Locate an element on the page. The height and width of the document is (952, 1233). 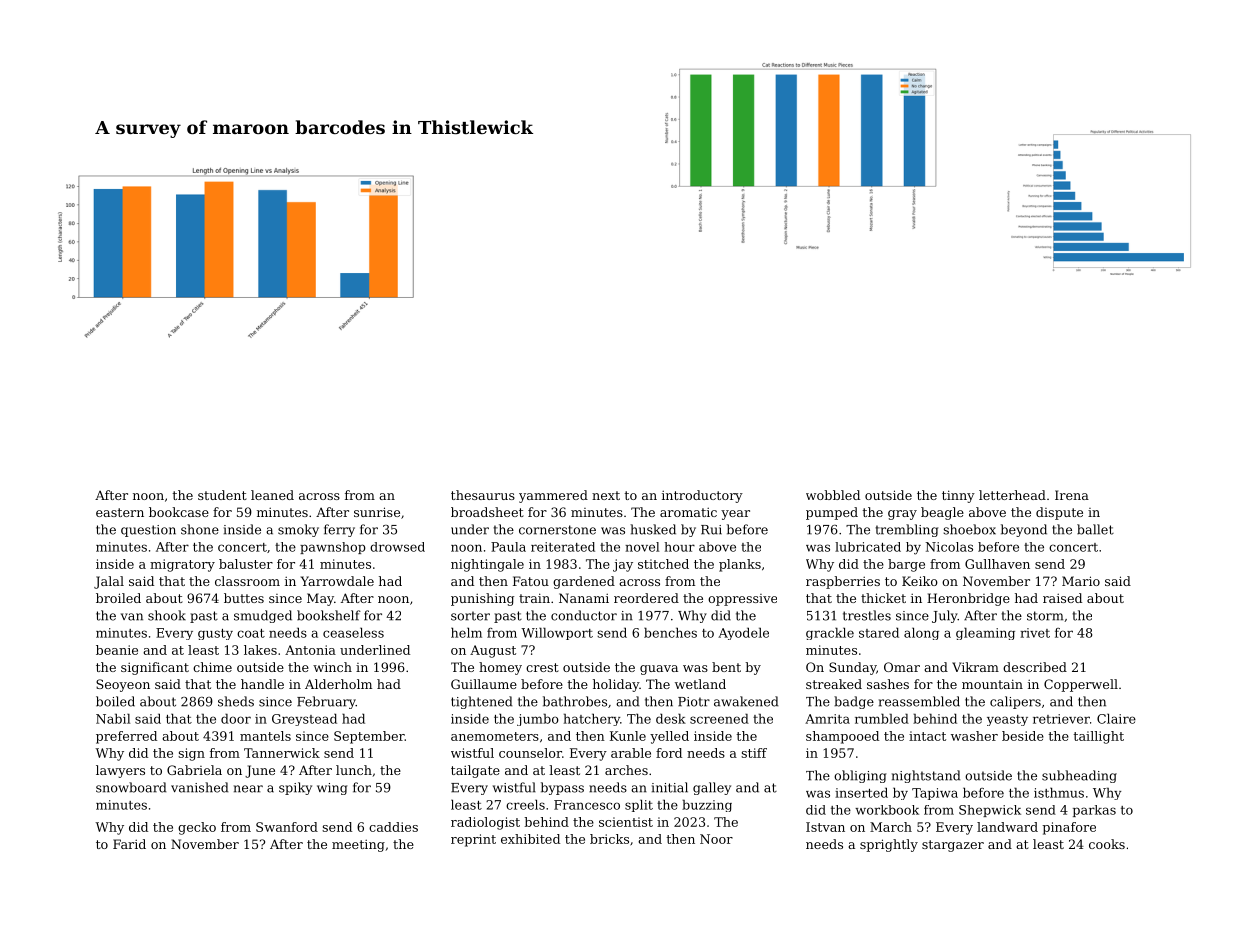
creels is located at coordinates (525, 804).
